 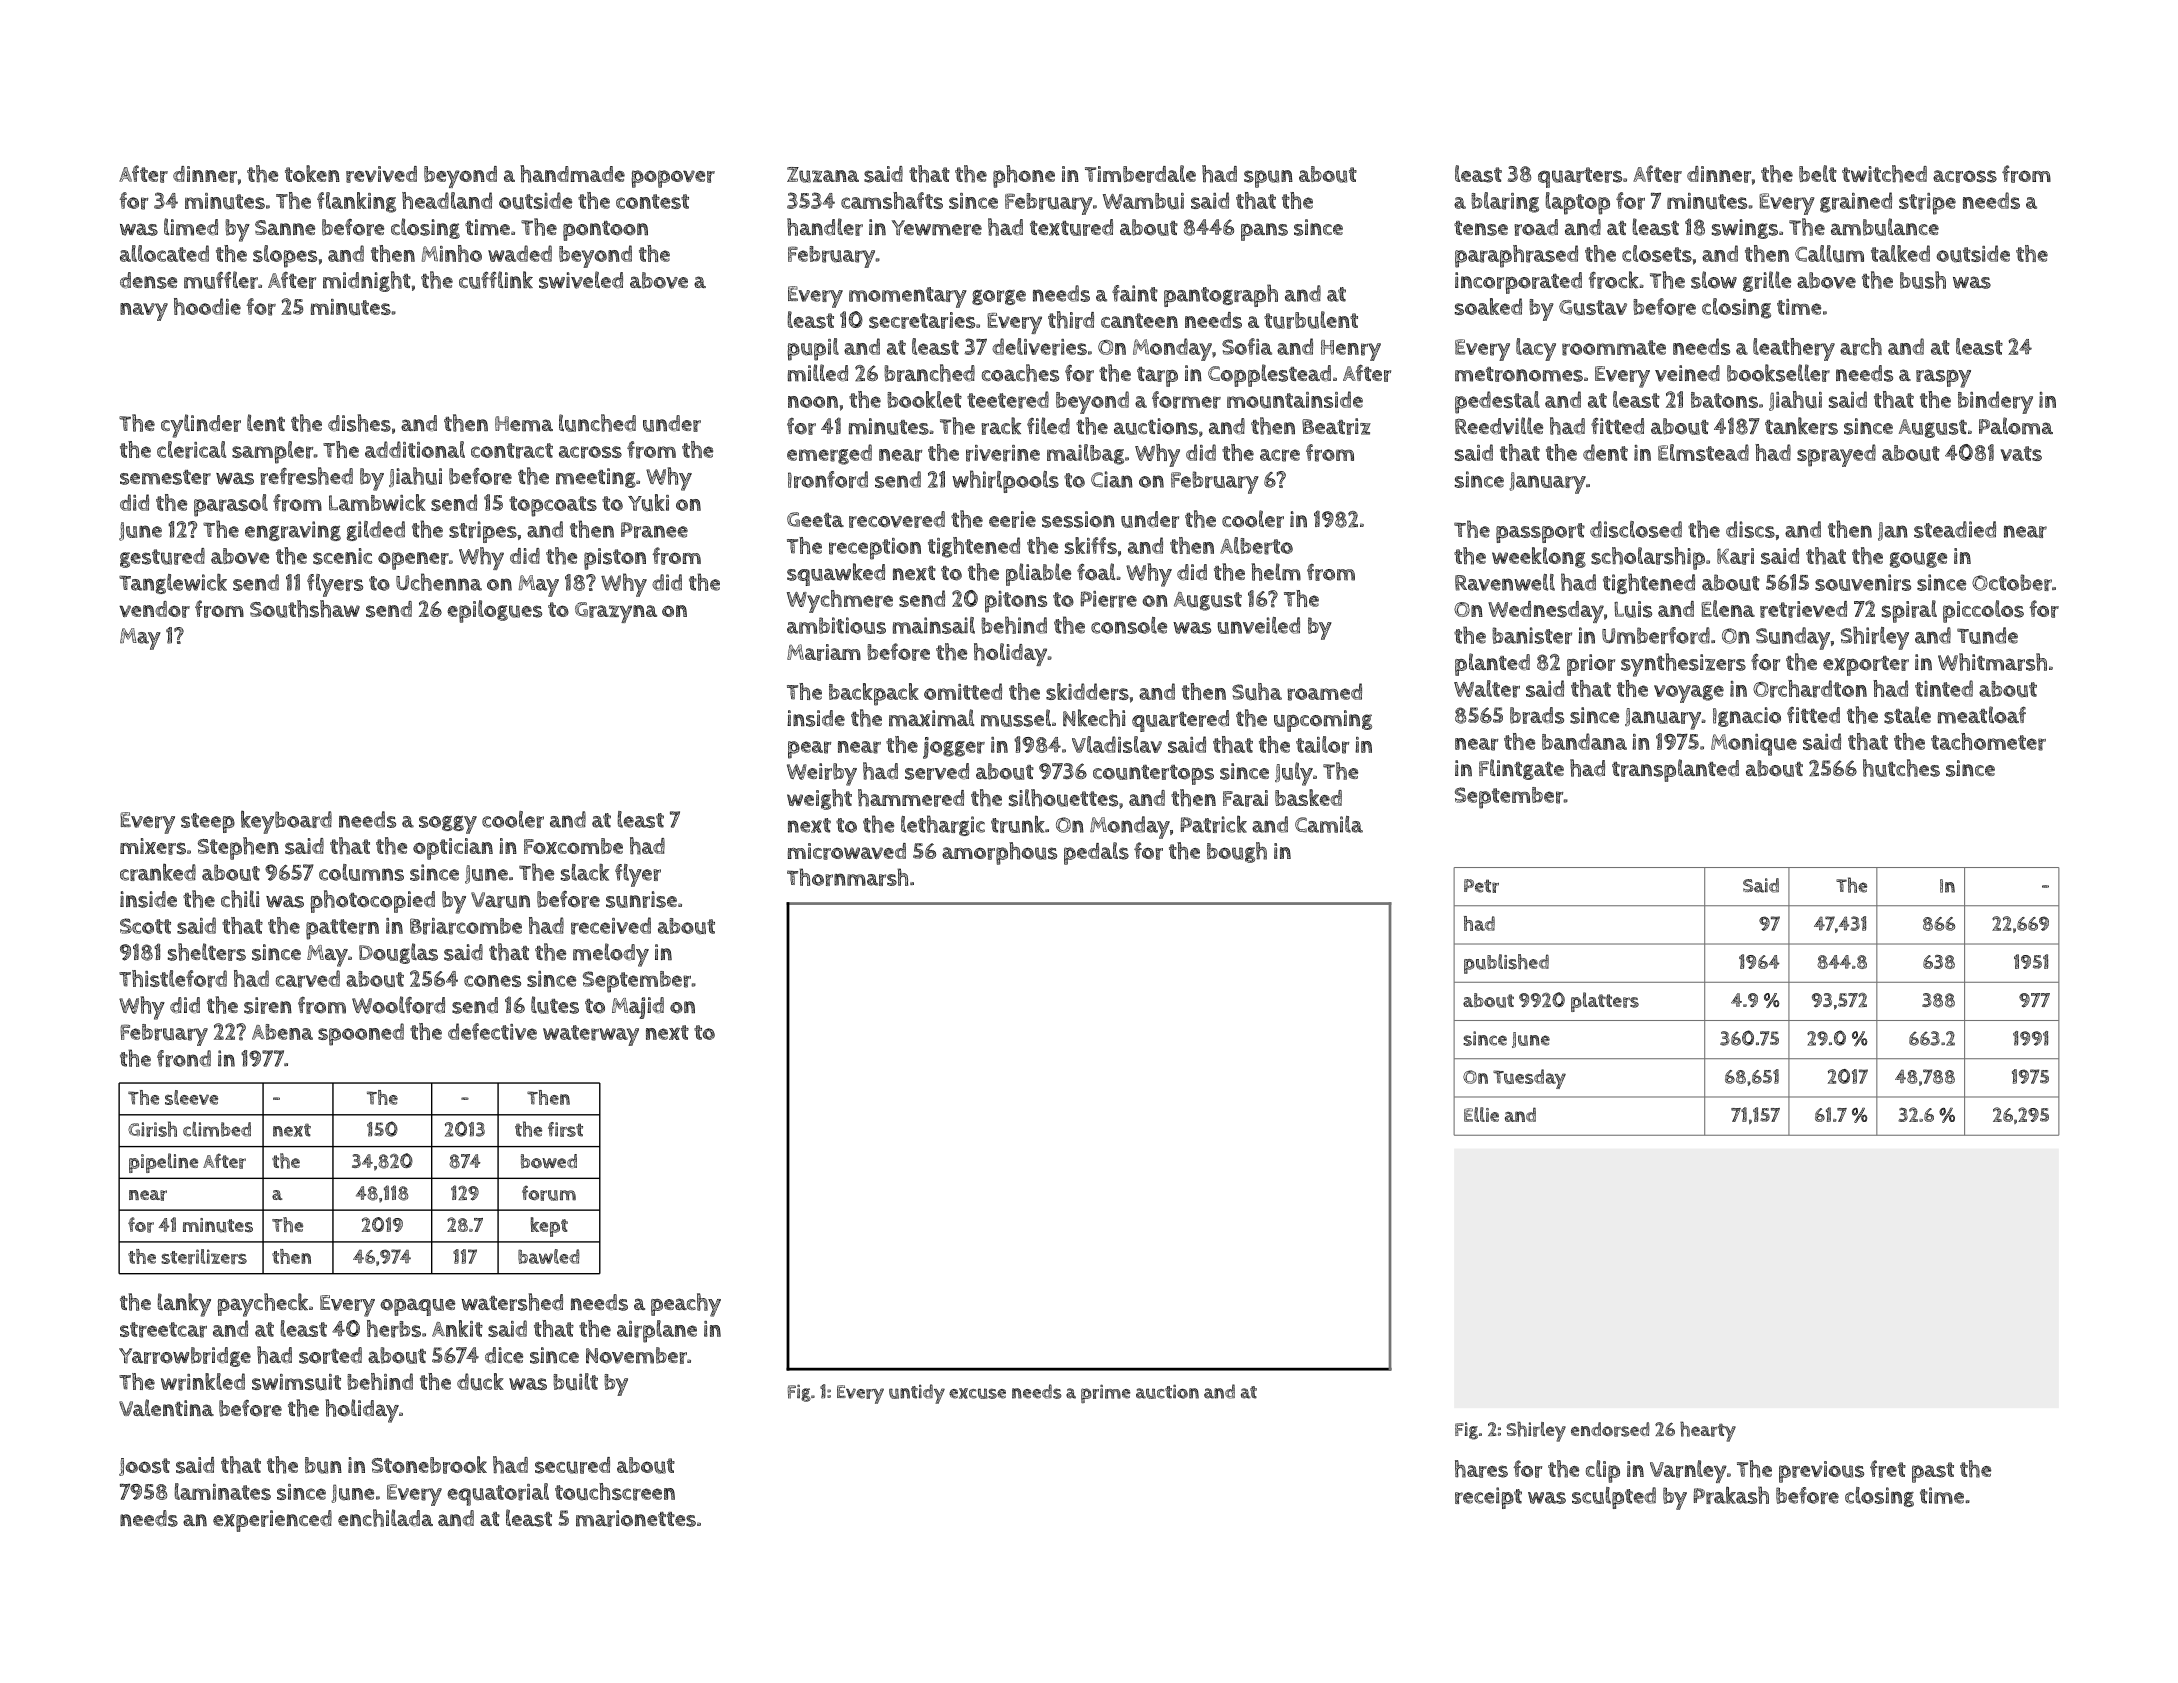 What do you see at coordinates (1105, 1393) in the screenshot?
I see `prime` at bounding box center [1105, 1393].
